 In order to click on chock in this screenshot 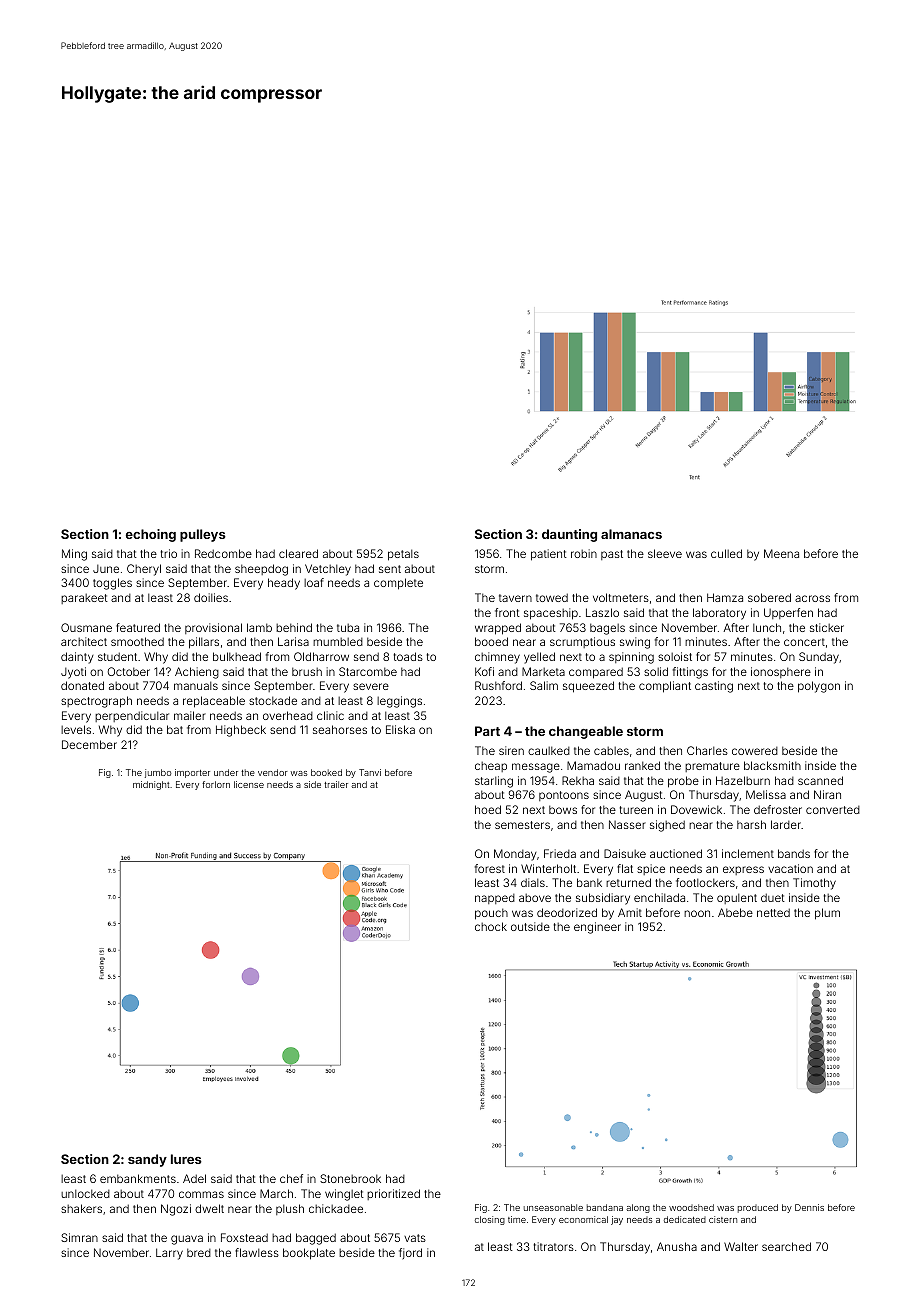, I will do `click(491, 926)`.
